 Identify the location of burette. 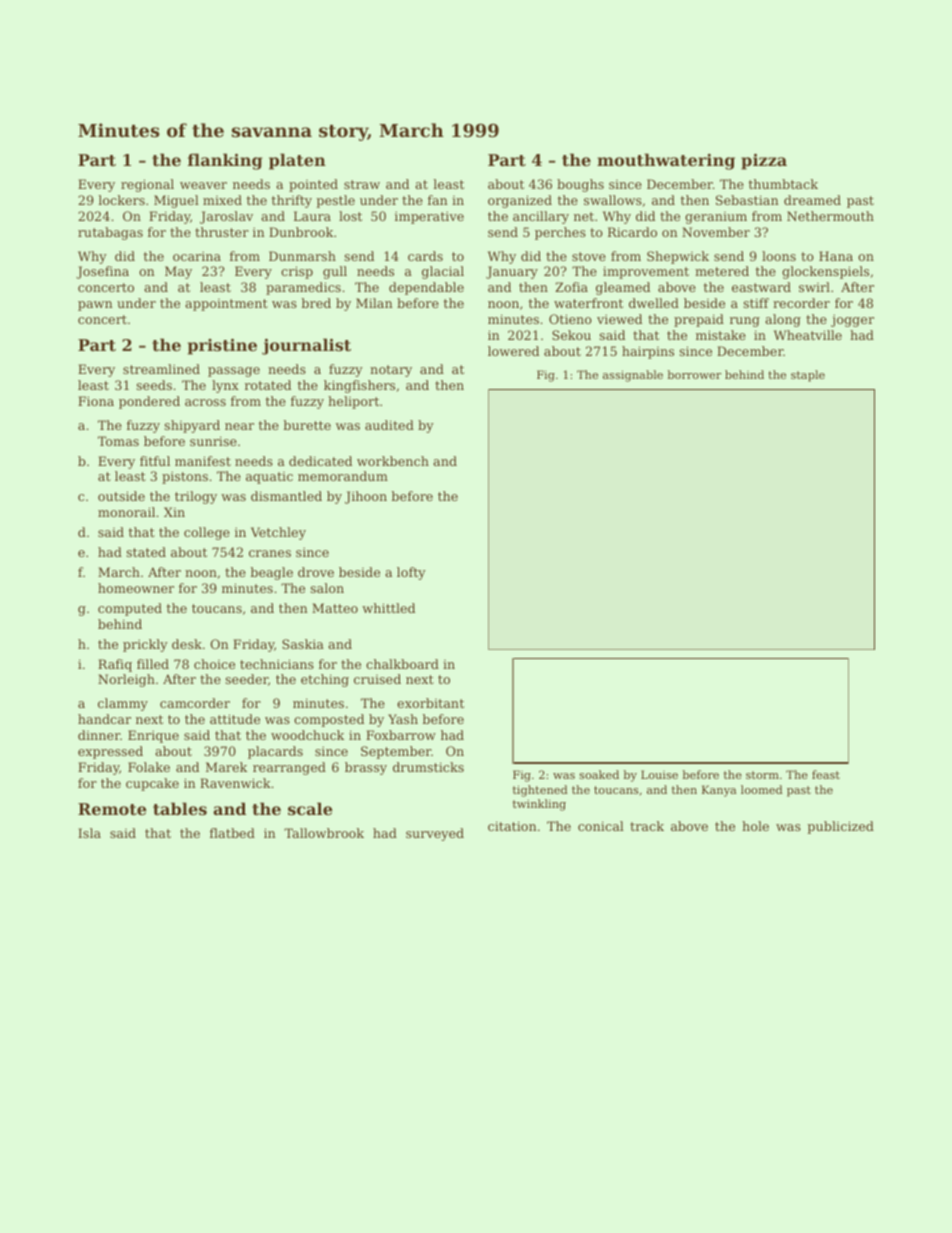
(307, 425).
